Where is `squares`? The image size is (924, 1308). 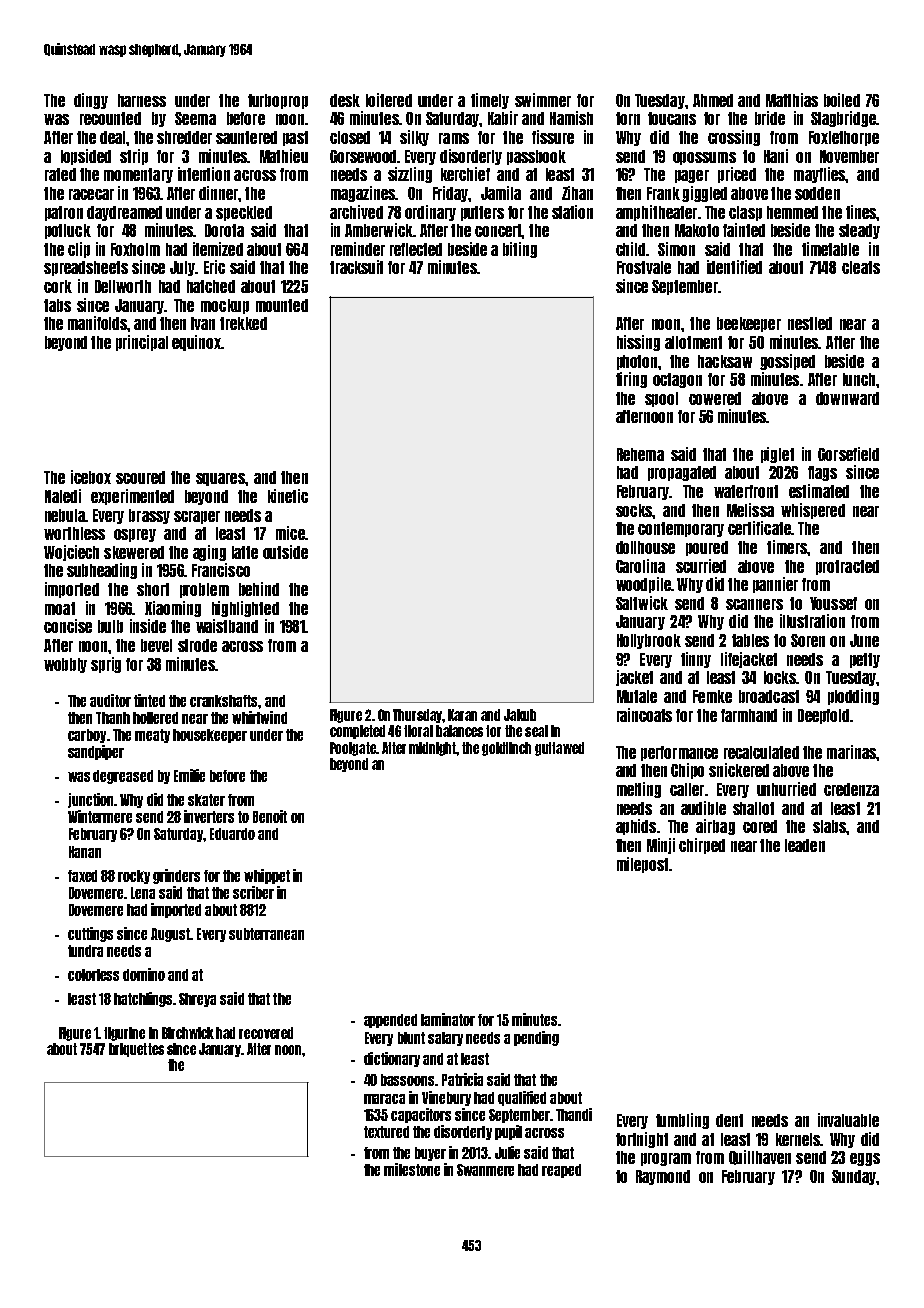
squares is located at coordinates (220, 479).
